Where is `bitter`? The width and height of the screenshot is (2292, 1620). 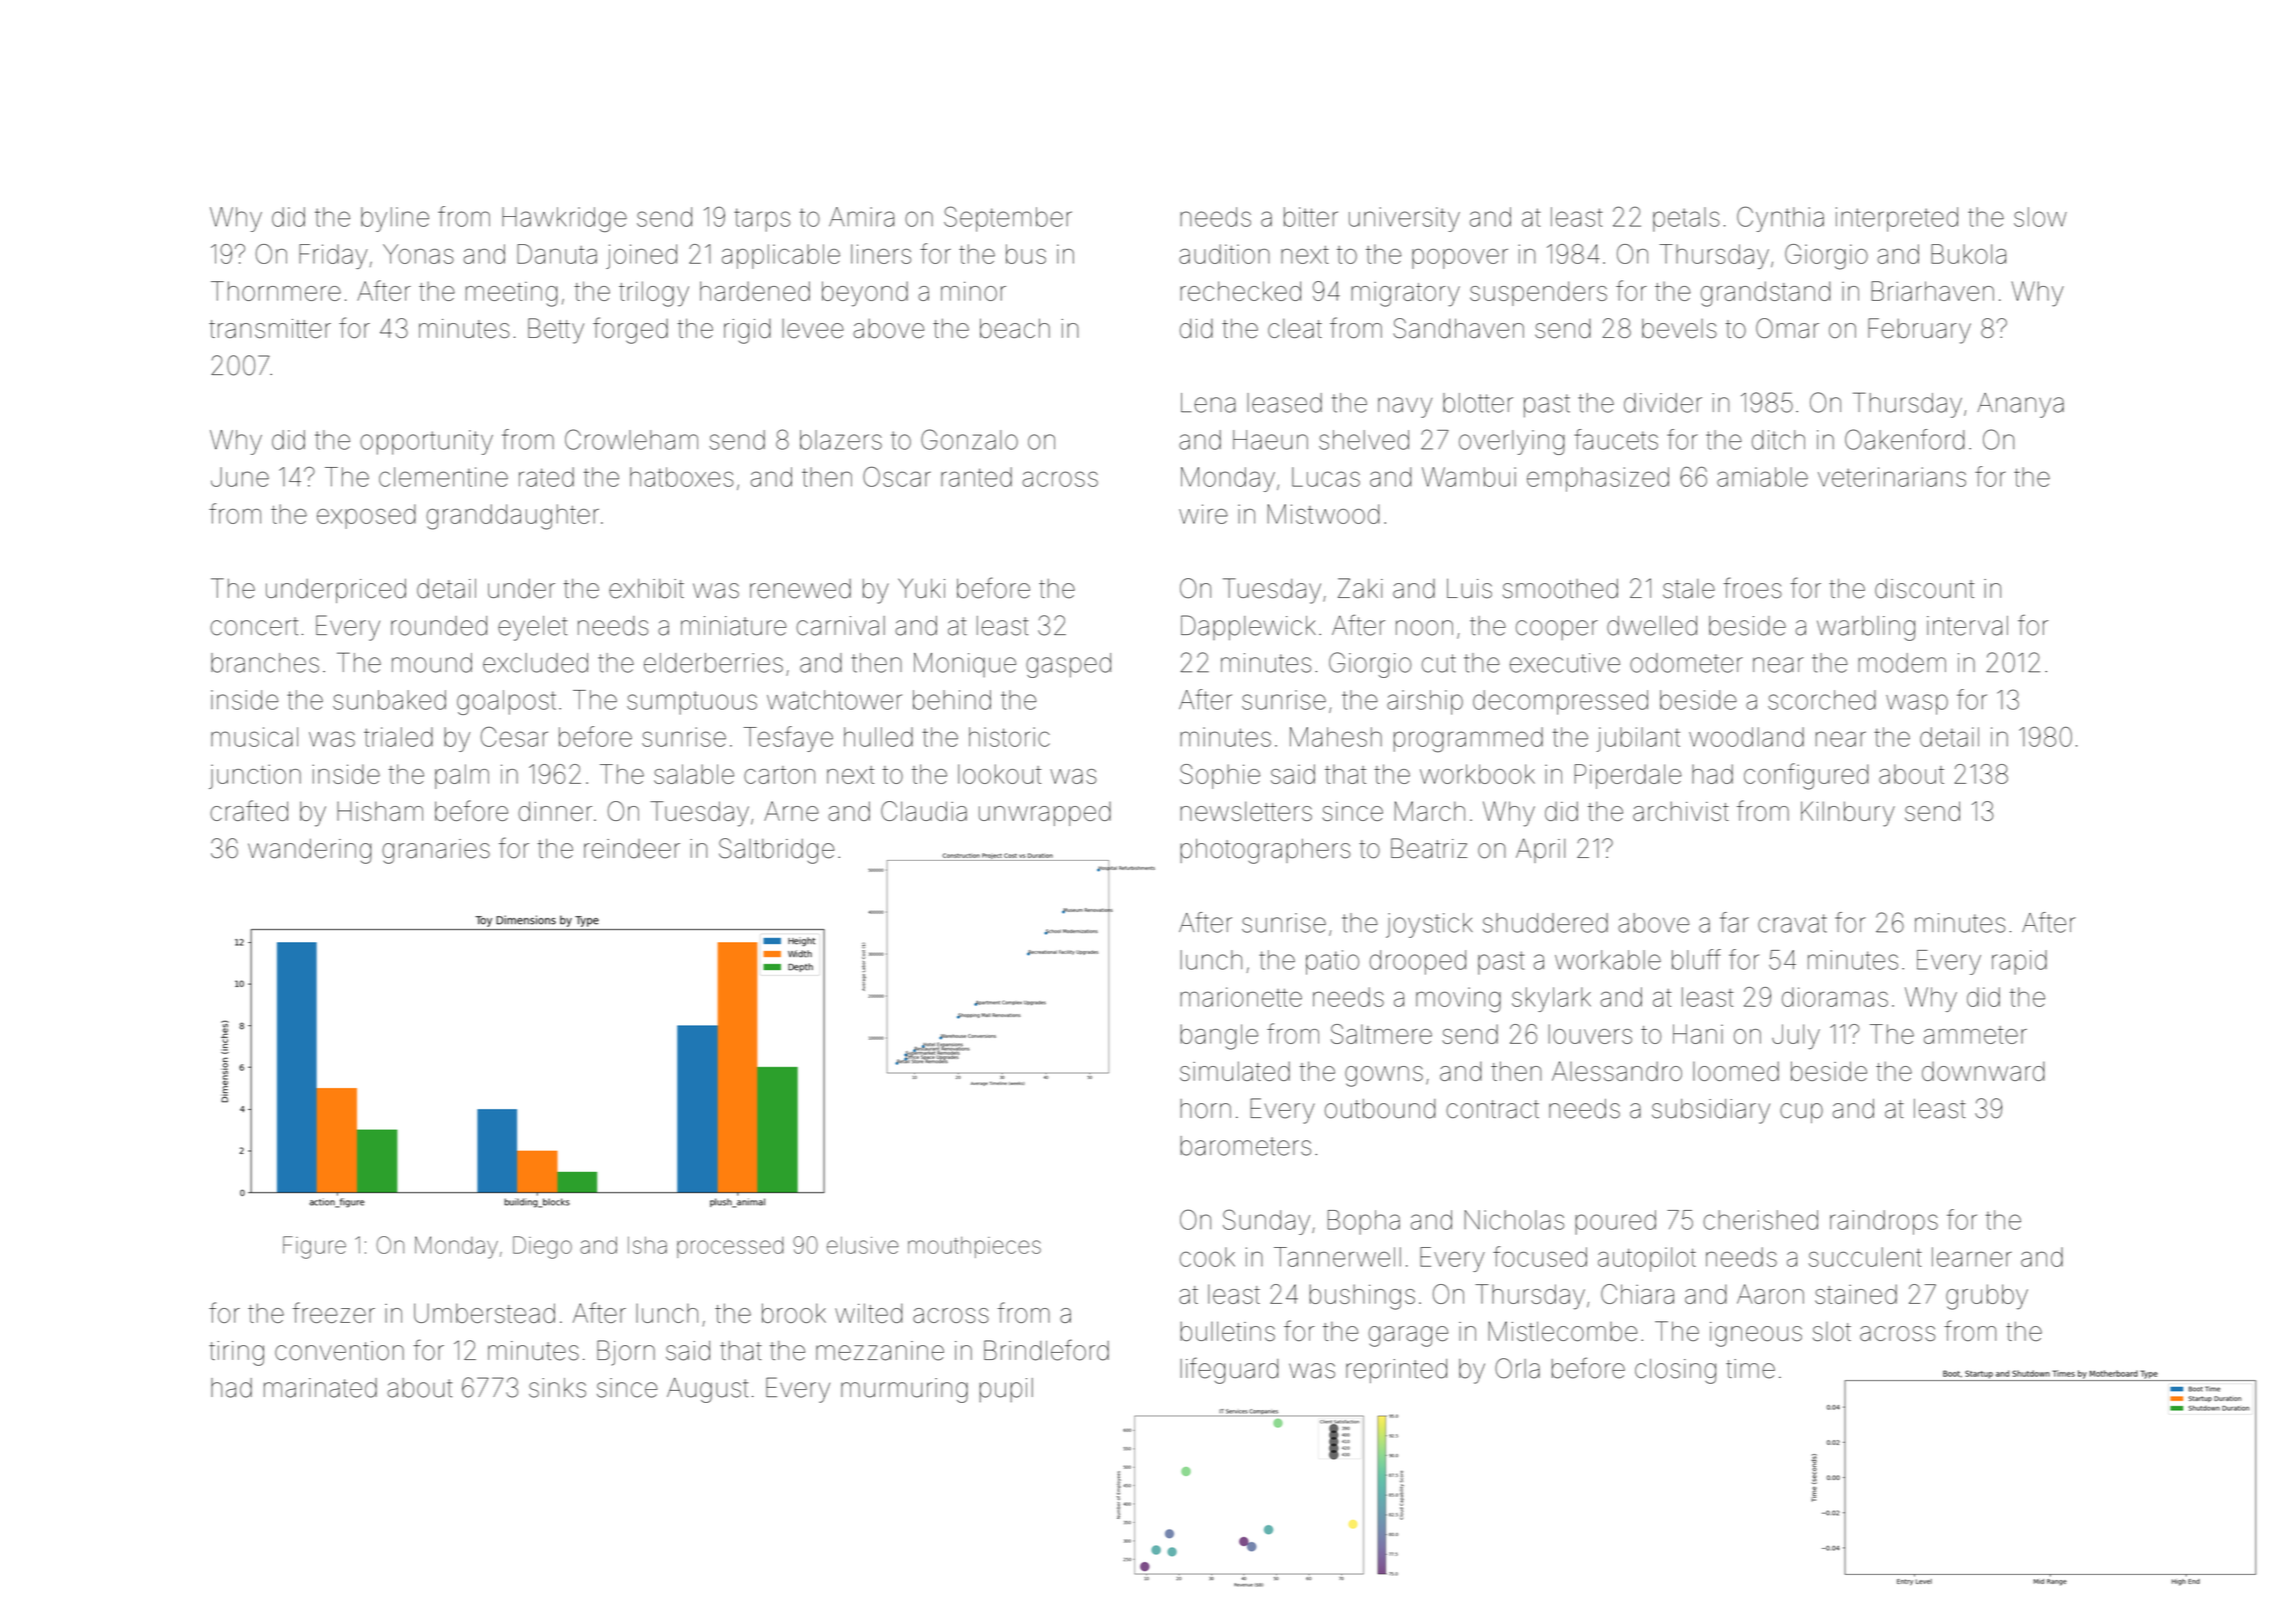 bitter is located at coordinates (1311, 217).
